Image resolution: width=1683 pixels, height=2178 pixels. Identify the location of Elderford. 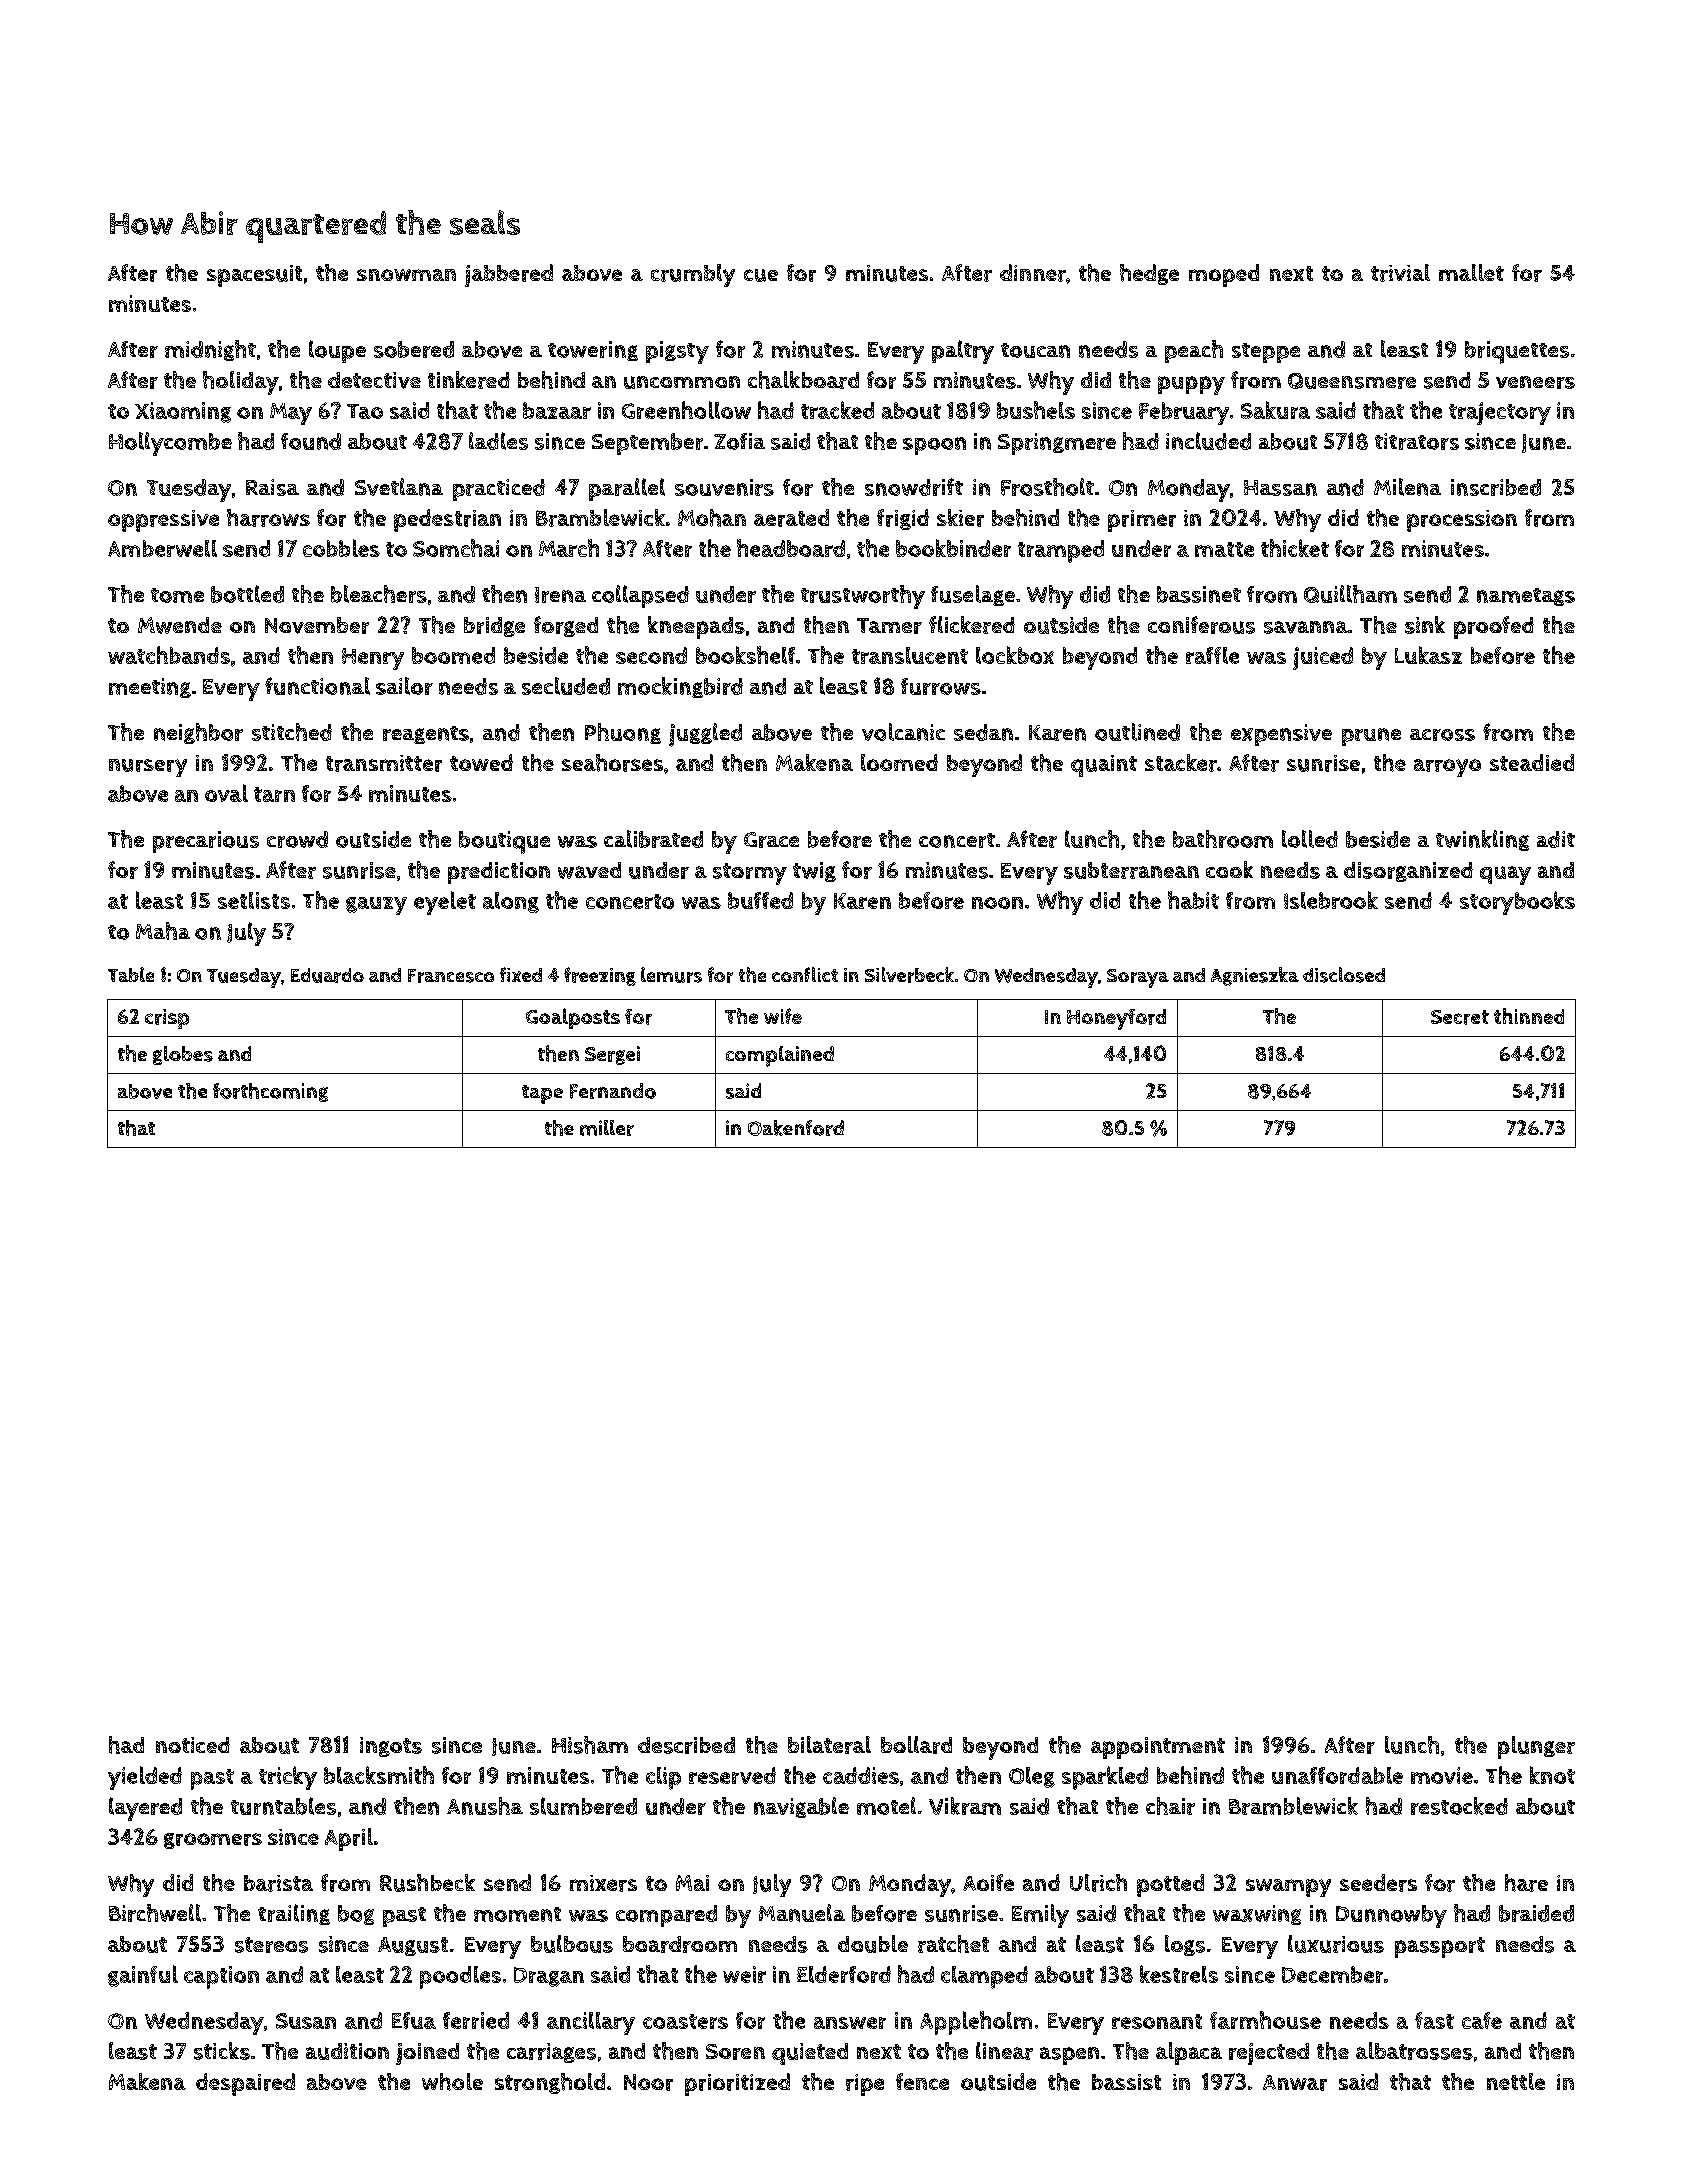
(844, 1974).
